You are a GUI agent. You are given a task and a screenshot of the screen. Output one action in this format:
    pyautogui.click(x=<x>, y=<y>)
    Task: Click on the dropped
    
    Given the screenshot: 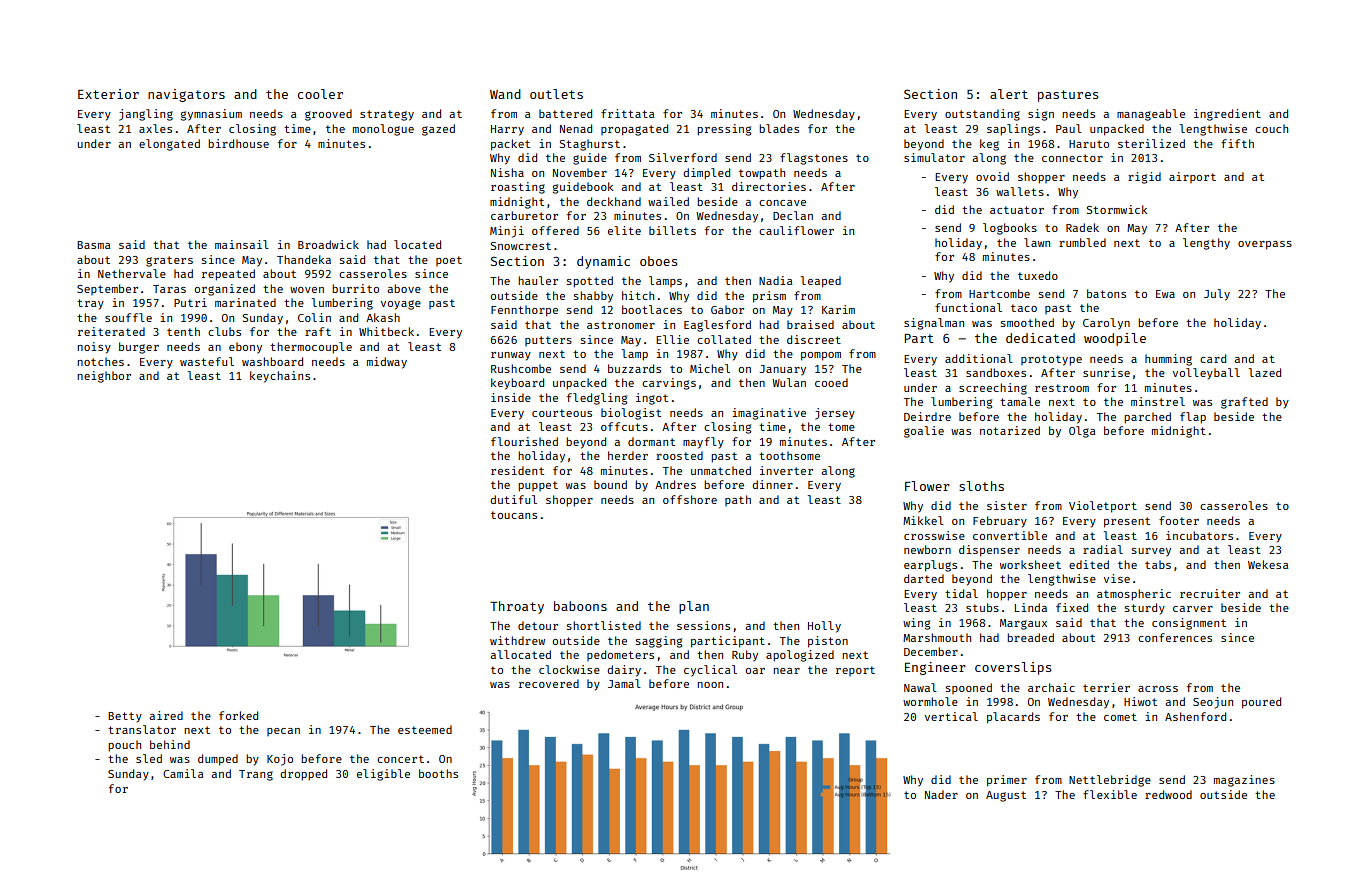 What is the action you would take?
    pyautogui.click(x=303, y=775)
